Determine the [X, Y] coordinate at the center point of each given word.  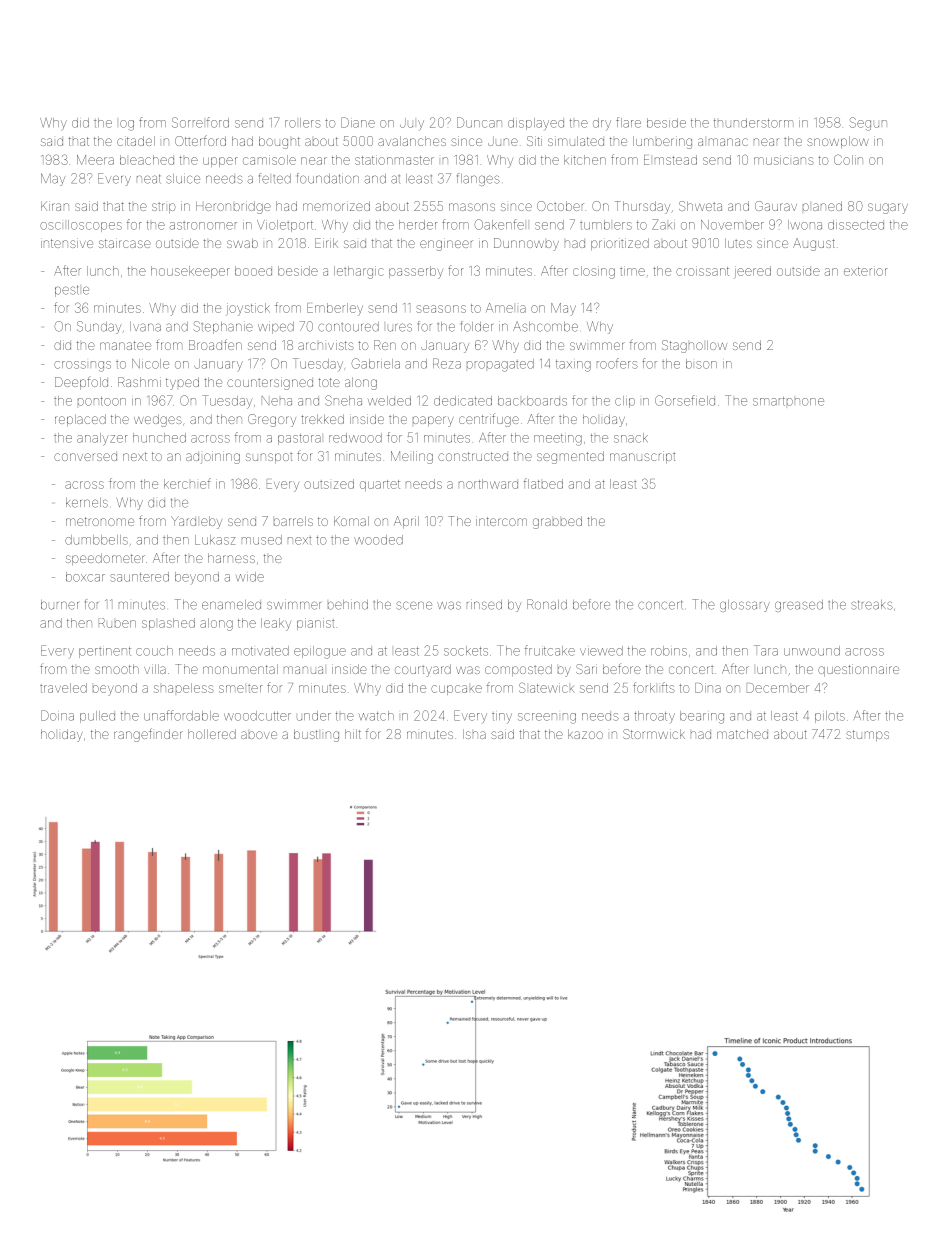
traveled [63, 688]
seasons [441, 309]
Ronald [547, 604]
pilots [830, 717]
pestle [72, 291]
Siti [534, 141]
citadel [136, 141]
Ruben [117, 623]
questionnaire [858, 670]
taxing [573, 366]
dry [602, 124]
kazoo [585, 734]
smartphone [788, 401]
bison [701, 364]
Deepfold [81, 383]
